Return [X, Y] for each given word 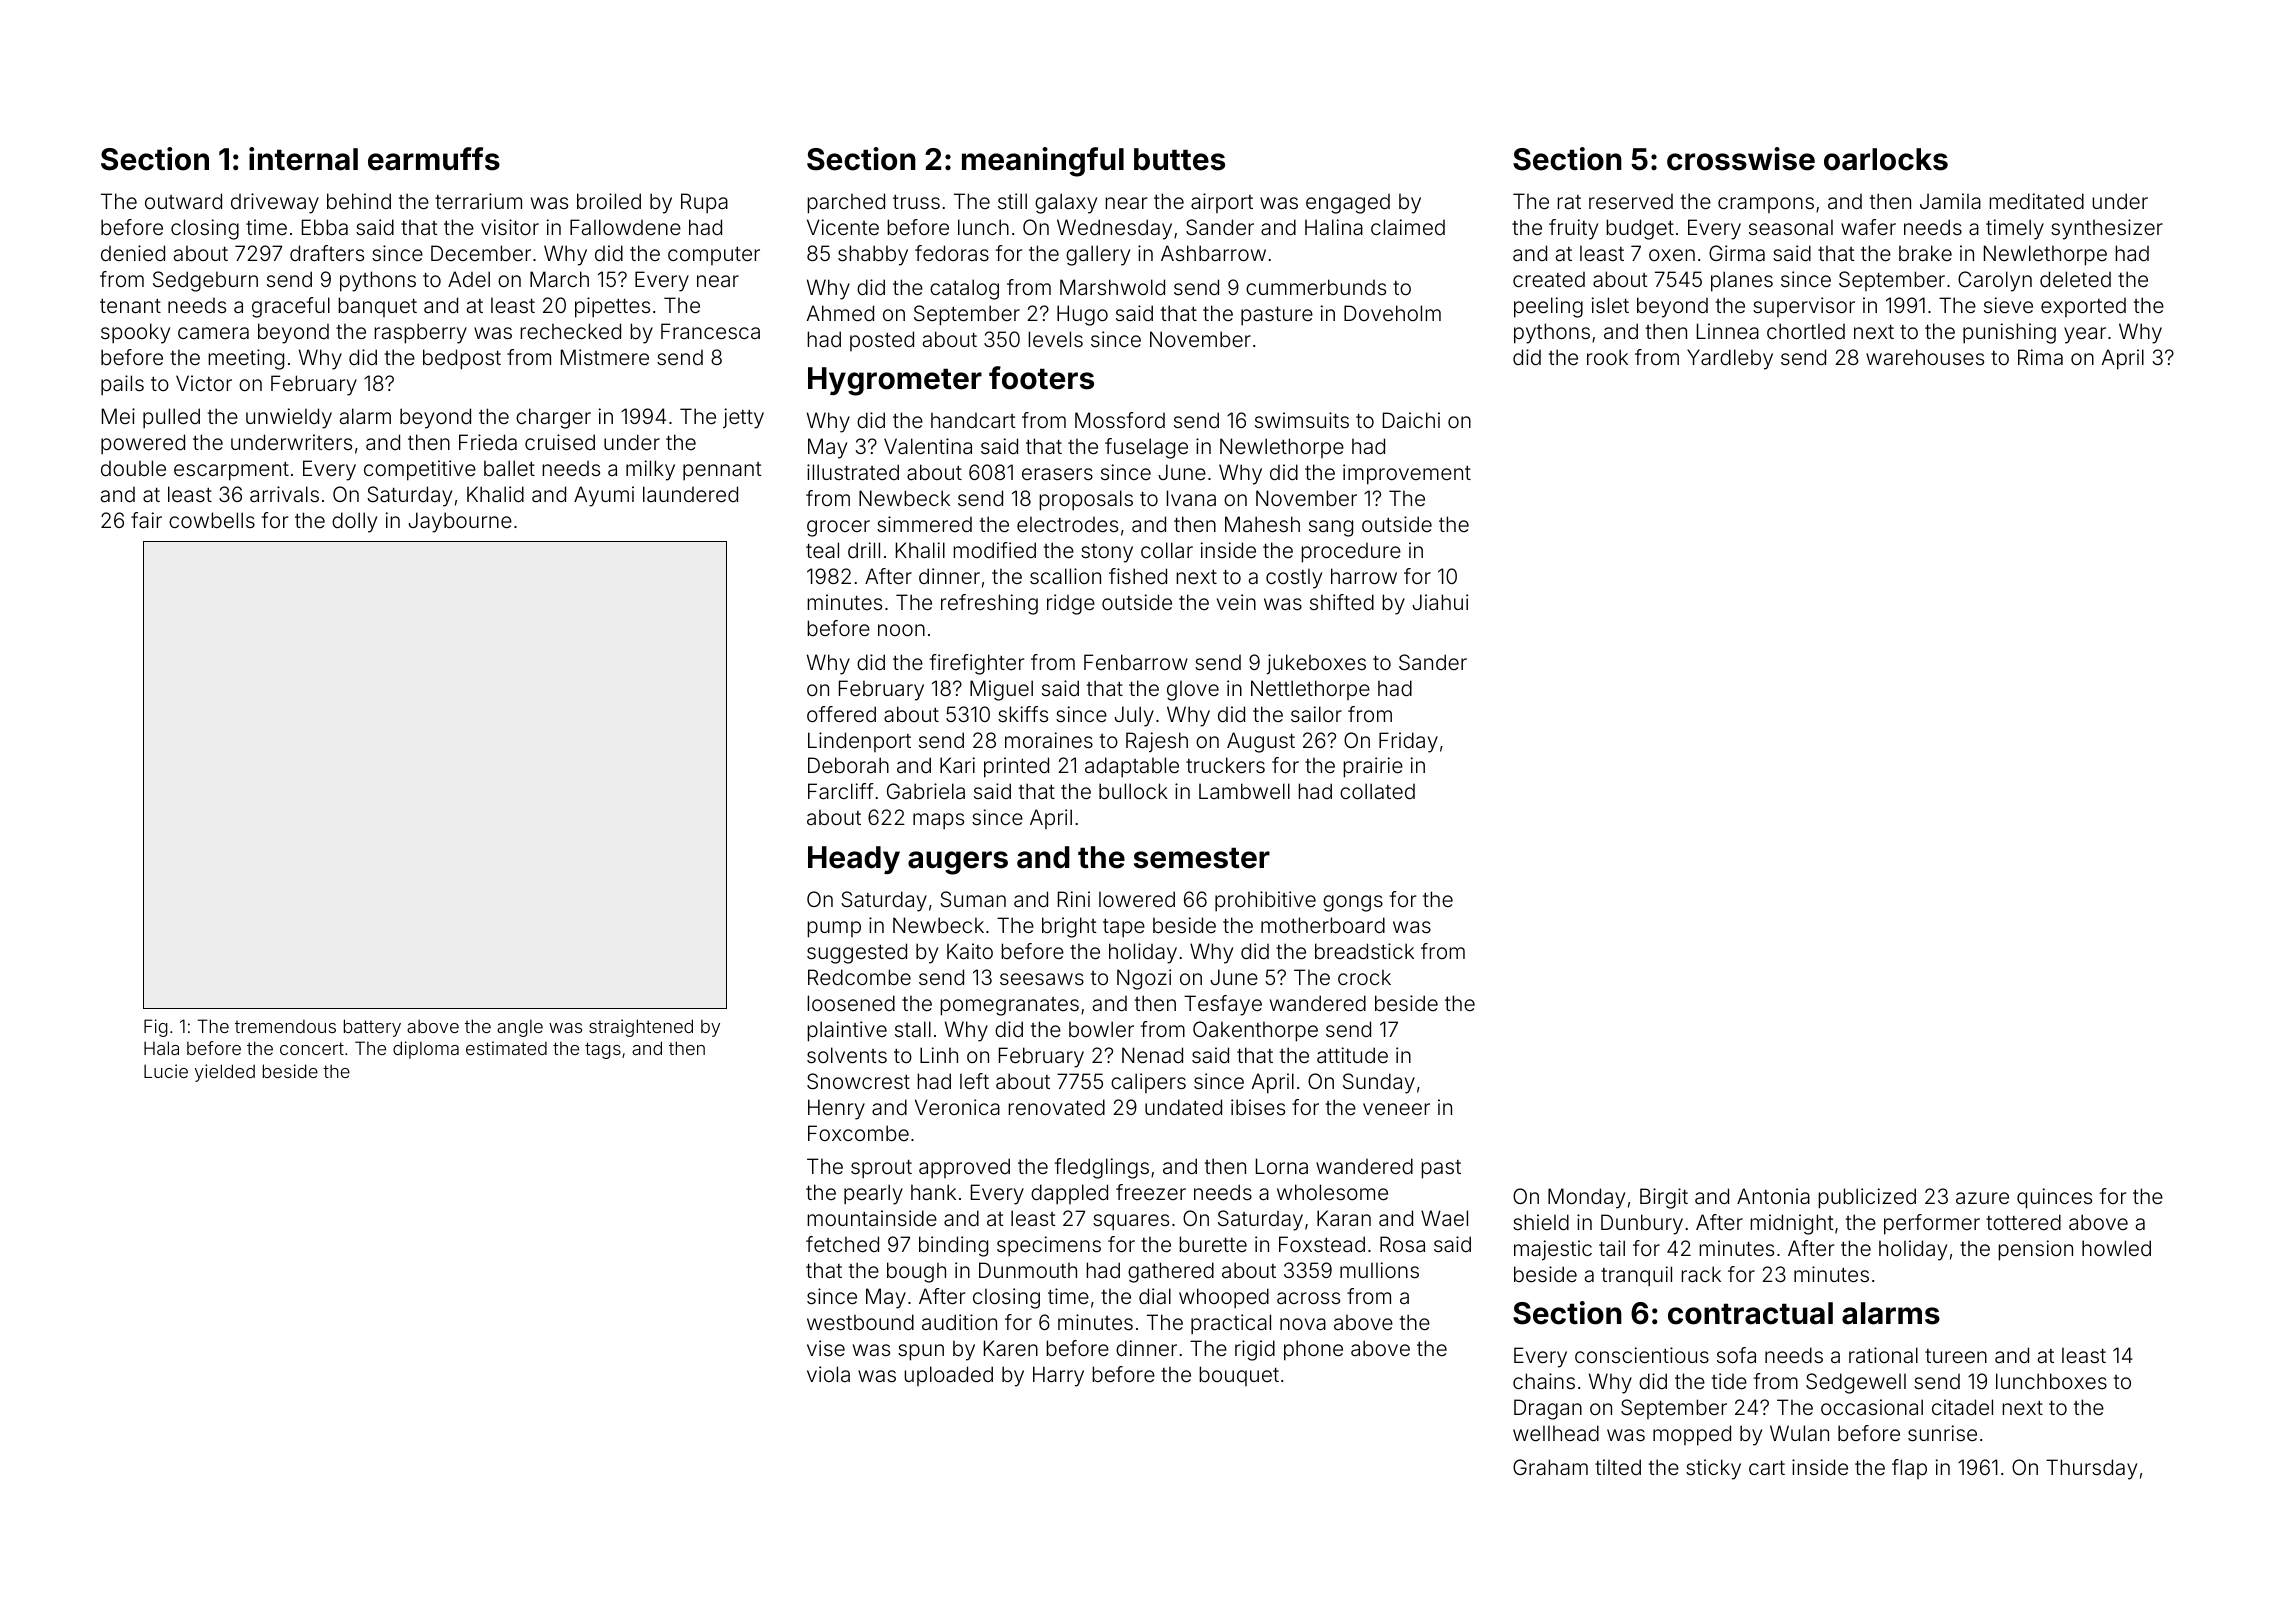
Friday [1408, 742]
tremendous [285, 1026]
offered [841, 714]
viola [828, 1374]
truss [916, 201]
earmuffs [434, 159]
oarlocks [1886, 159]
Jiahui [1440, 602]
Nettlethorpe [1310, 690]
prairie [1373, 767]
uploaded [948, 1376]
